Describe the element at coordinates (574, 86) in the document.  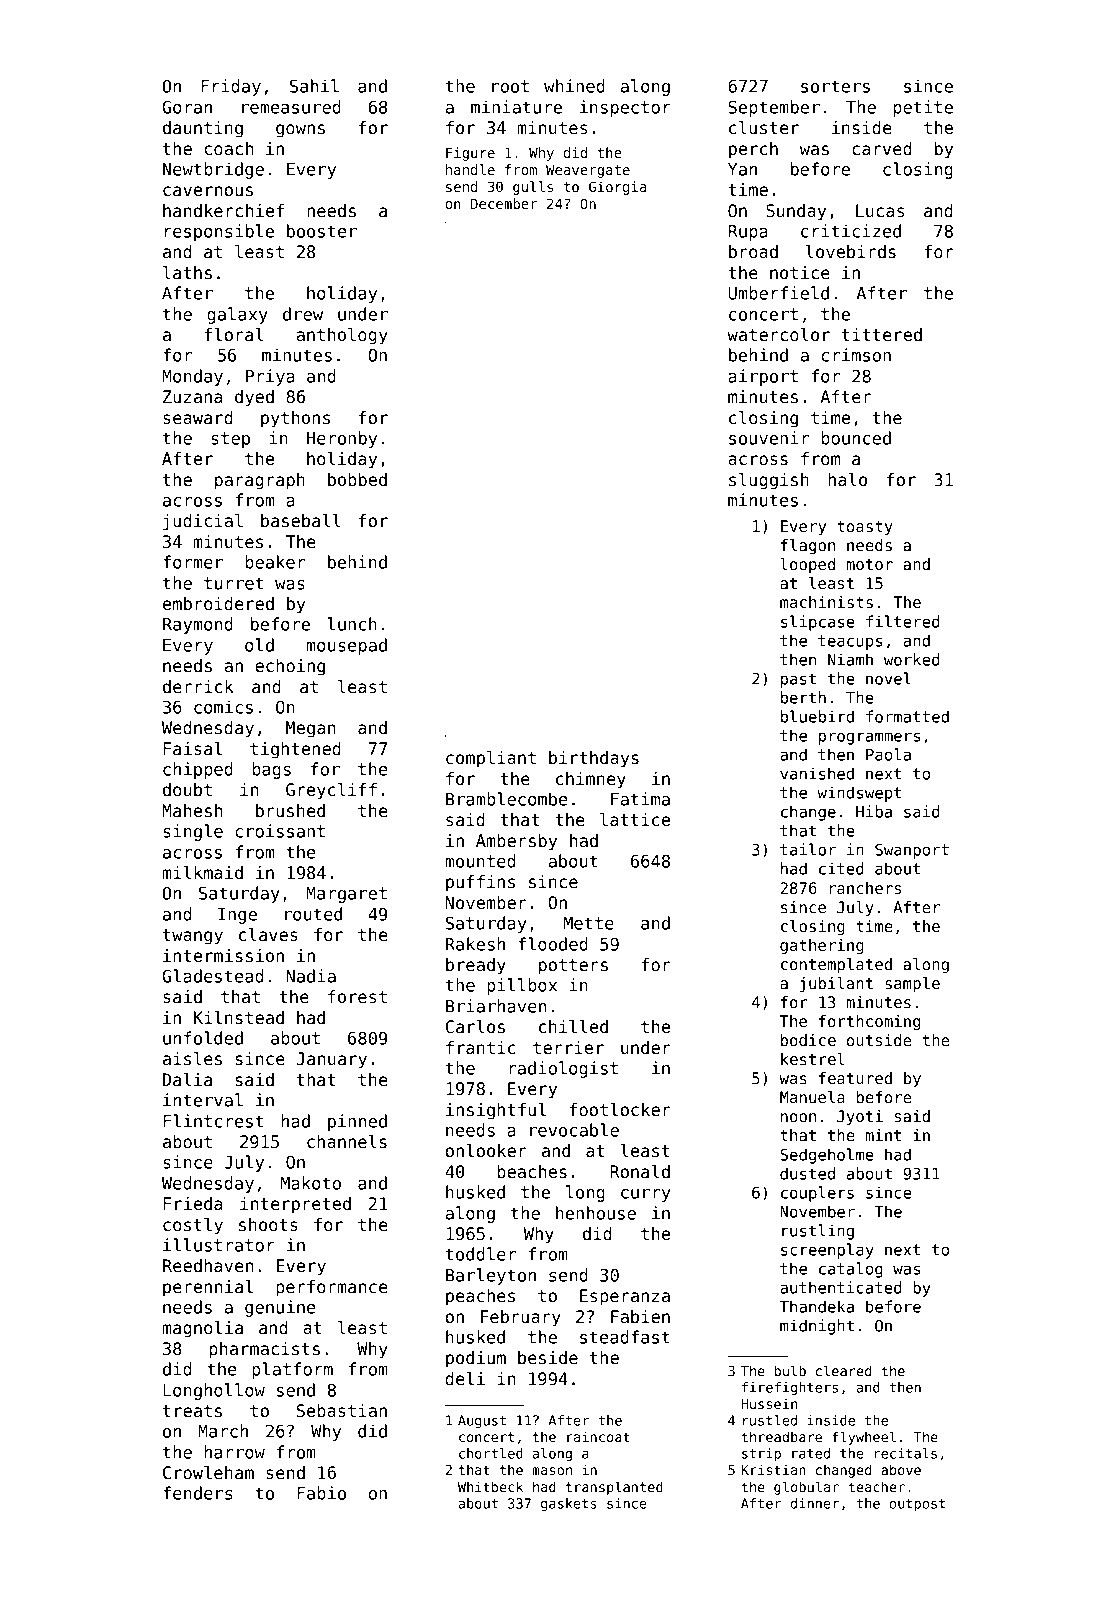
I see `whined` at that location.
